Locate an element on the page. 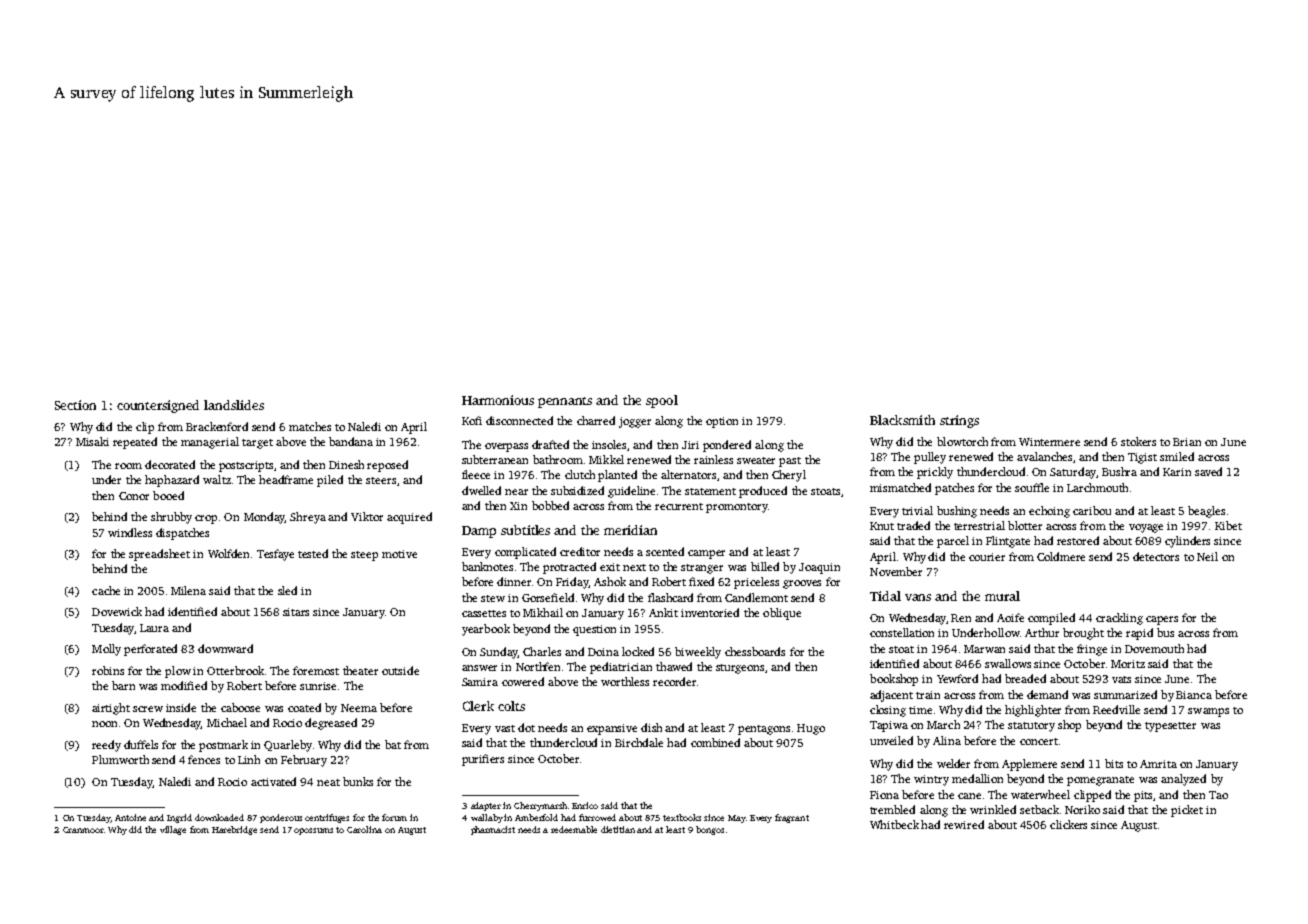 The width and height of the document is (1308, 924). option is located at coordinates (722, 422).
